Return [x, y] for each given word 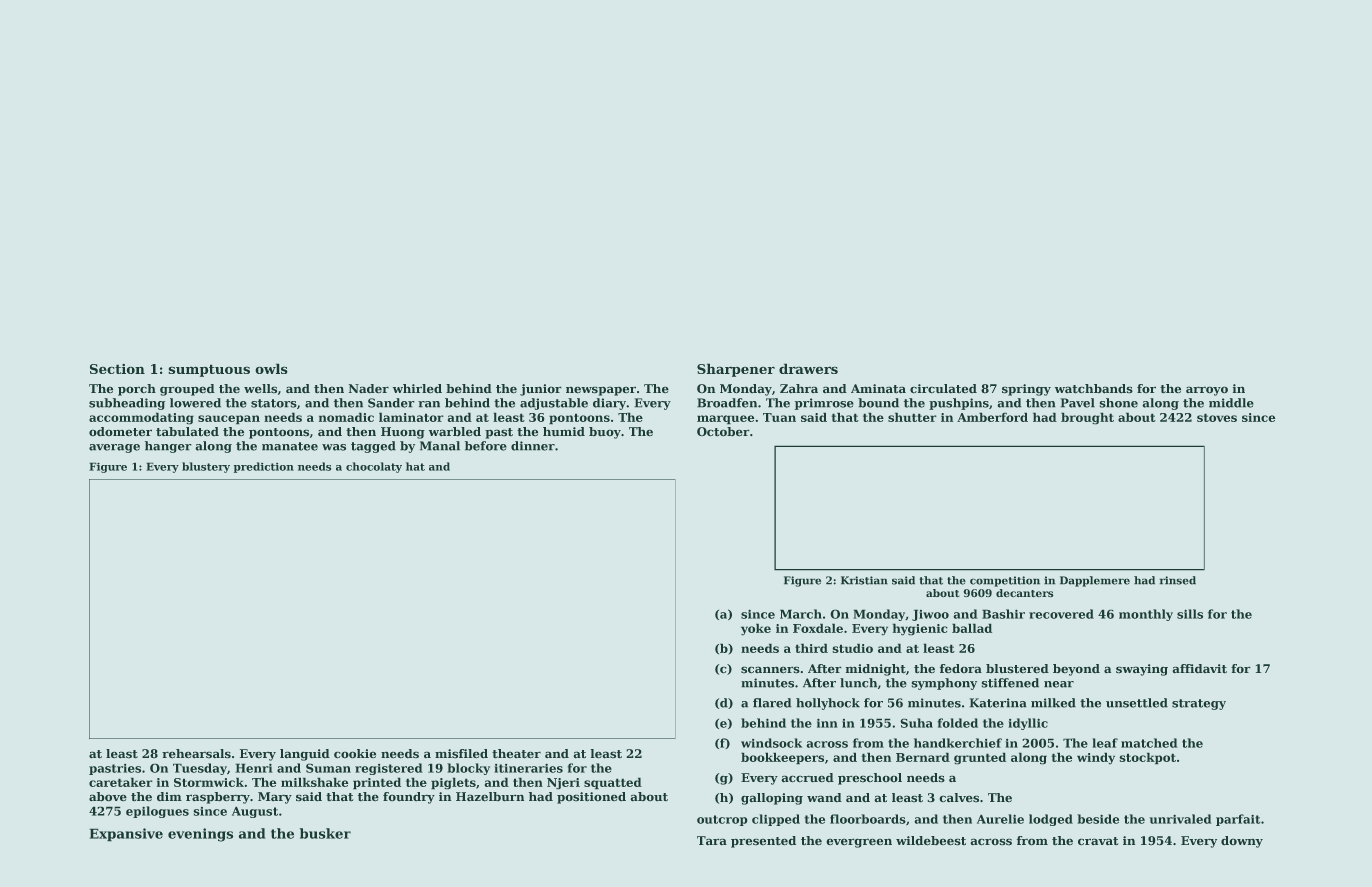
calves [959, 798]
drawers [808, 368]
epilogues [157, 812]
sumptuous [209, 370]
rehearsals [196, 754]
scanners [770, 670]
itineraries [528, 768]
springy [1026, 390]
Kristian [864, 580]
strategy [1199, 704]
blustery [206, 467]
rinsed [1177, 580]
